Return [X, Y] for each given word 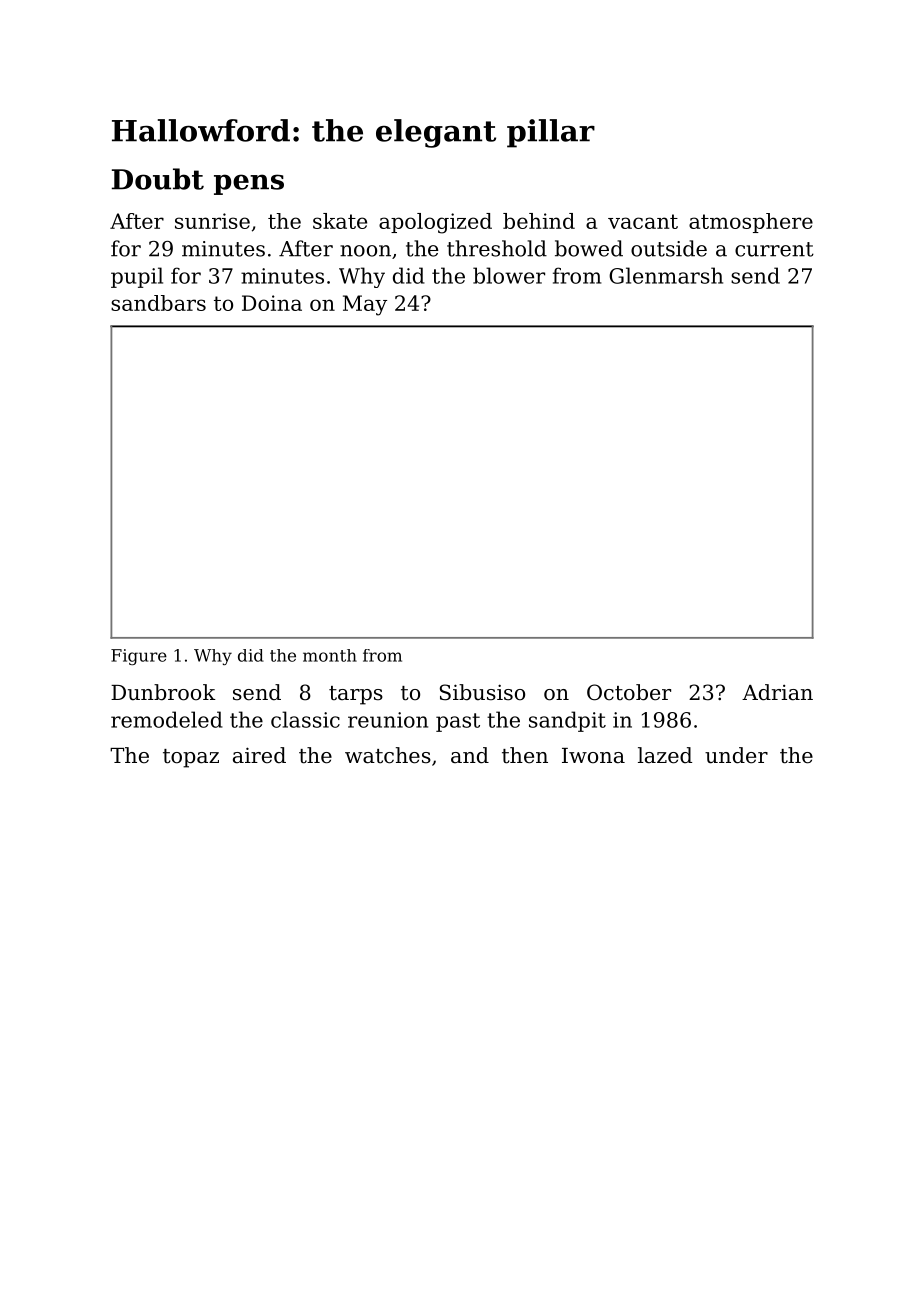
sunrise [212, 221]
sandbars [158, 303]
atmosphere [751, 223]
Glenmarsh [666, 275]
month [330, 655]
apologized [435, 223]
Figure [139, 657]
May [365, 305]
